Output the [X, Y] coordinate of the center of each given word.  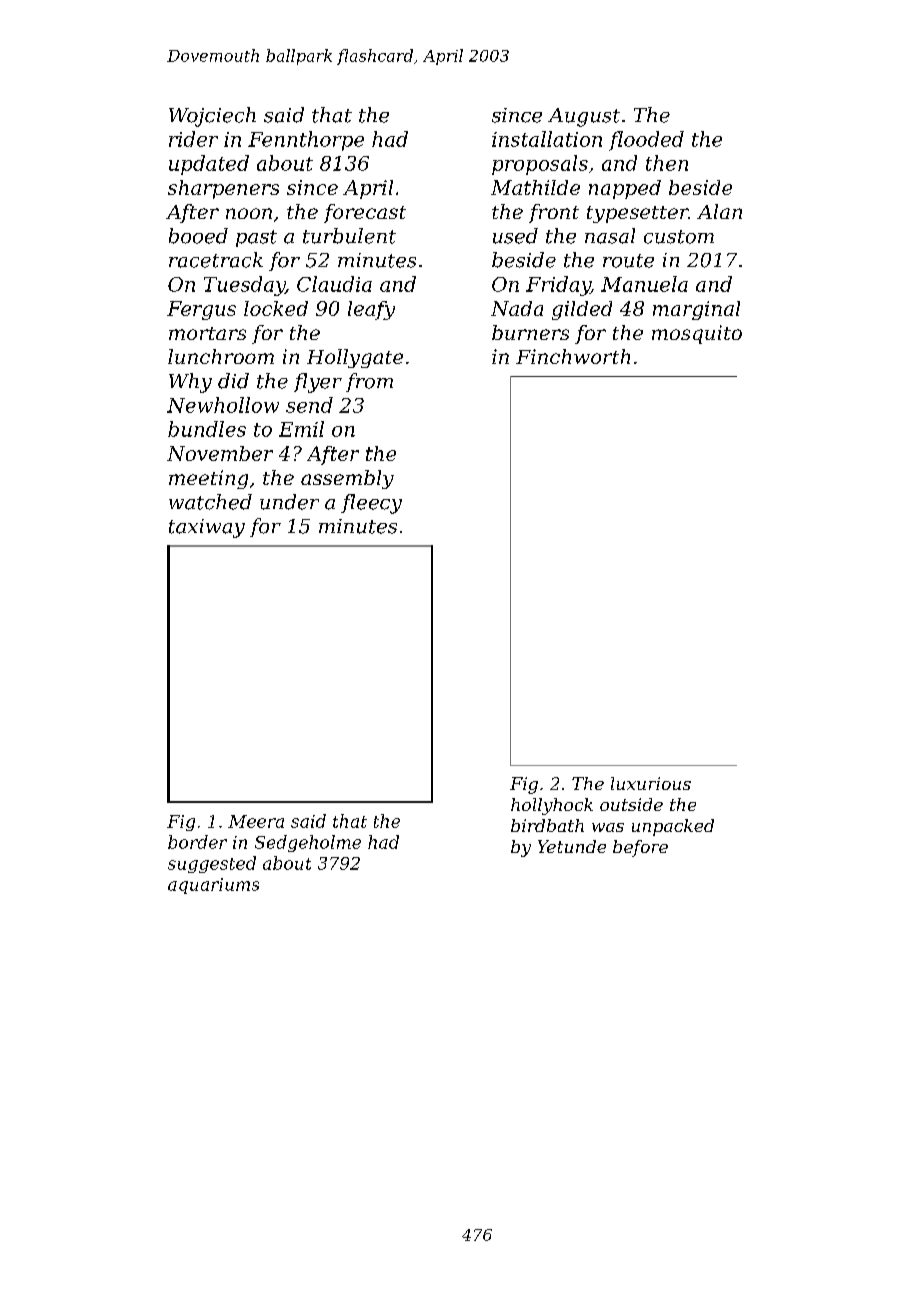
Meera [256, 821]
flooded [646, 141]
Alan [719, 211]
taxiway [207, 528]
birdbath [547, 825]
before [640, 848]
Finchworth [573, 356]
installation [547, 139]
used [515, 236]
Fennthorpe [306, 141]
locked [276, 308]
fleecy [371, 504]
